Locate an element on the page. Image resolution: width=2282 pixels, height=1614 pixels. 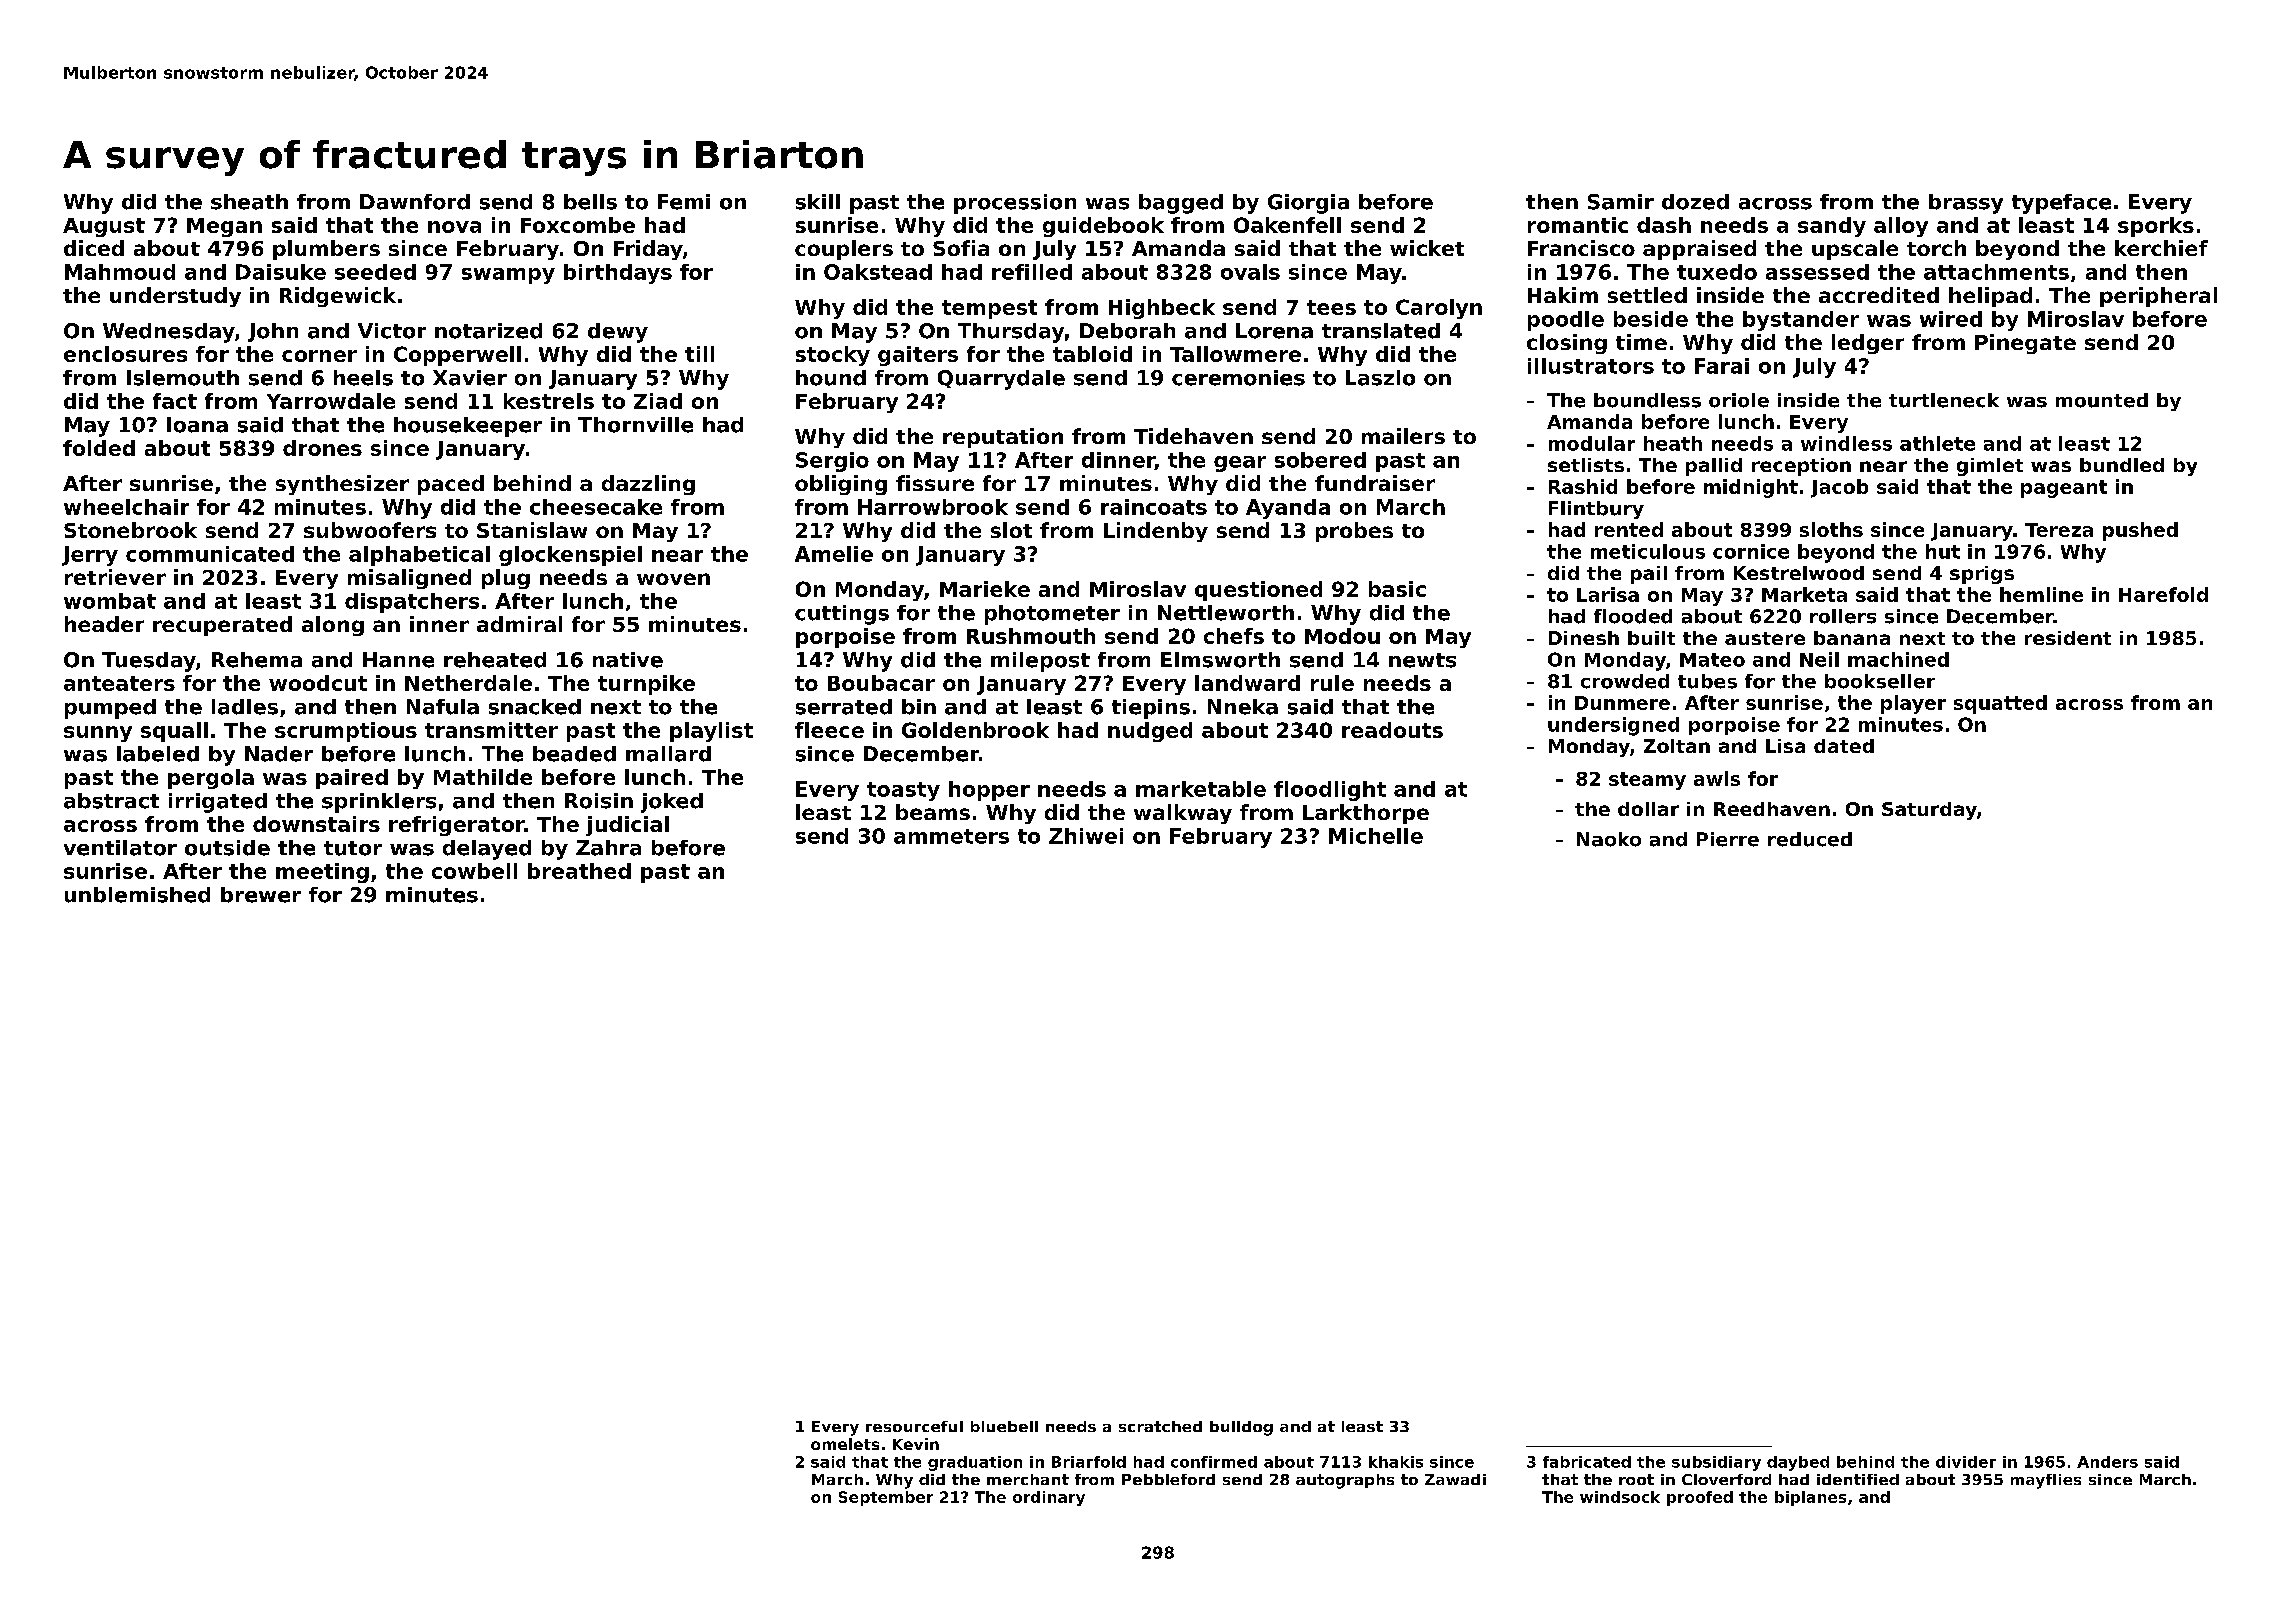
fleece is located at coordinates (829, 730).
